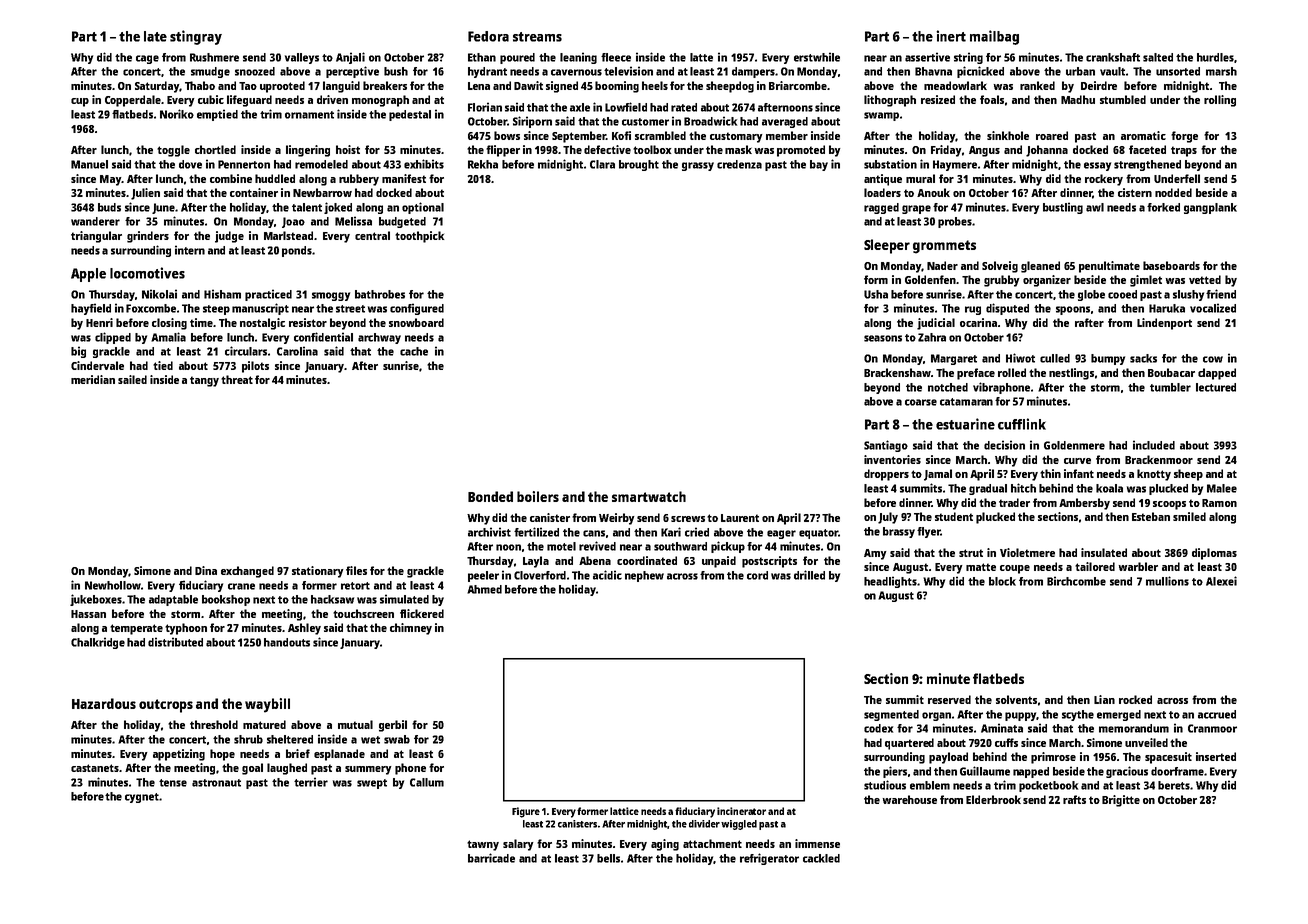 This image has height=924, width=1308. I want to click on bells, so click(608, 858).
